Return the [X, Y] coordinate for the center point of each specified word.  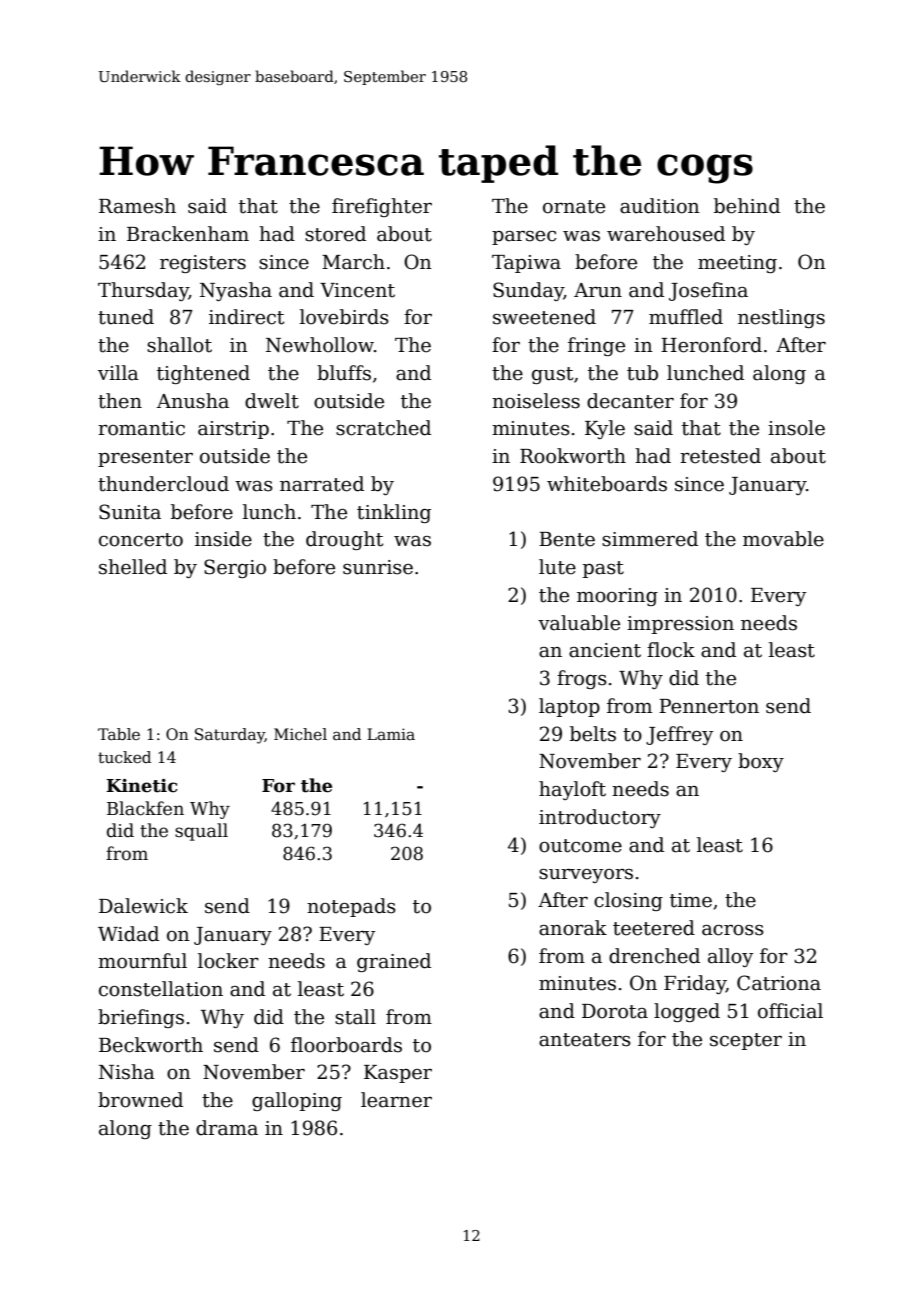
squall [201, 832]
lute [557, 567]
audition [660, 206]
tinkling [394, 513]
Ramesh [137, 206]
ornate [574, 207]
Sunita [130, 512]
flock [671, 650]
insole [796, 428]
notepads [351, 907]
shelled [133, 567]
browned [140, 1100]
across [733, 930]
